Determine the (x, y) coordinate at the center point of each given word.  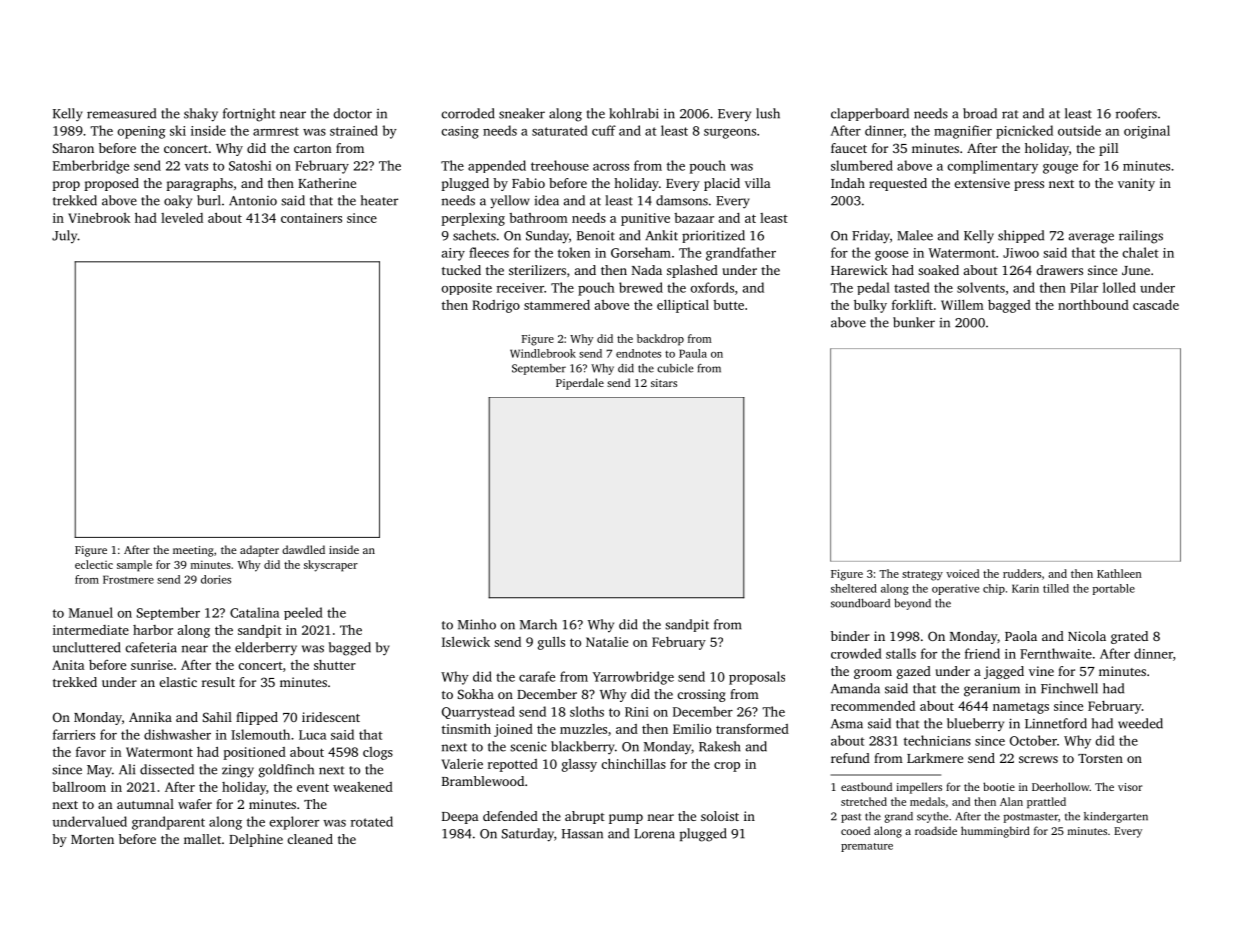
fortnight (249, 115)
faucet (849, 148)
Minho (477, 624)
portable (1114, 589)
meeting (193, 551)
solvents (981, 287)
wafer (195, 804)
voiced (962, 573)
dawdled (303, 549)
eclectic (94, 564)
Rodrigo (496, 306)
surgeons (730, 134)
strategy (922, 576)
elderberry (266, 649)
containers (311, 218)
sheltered (854, 588)
